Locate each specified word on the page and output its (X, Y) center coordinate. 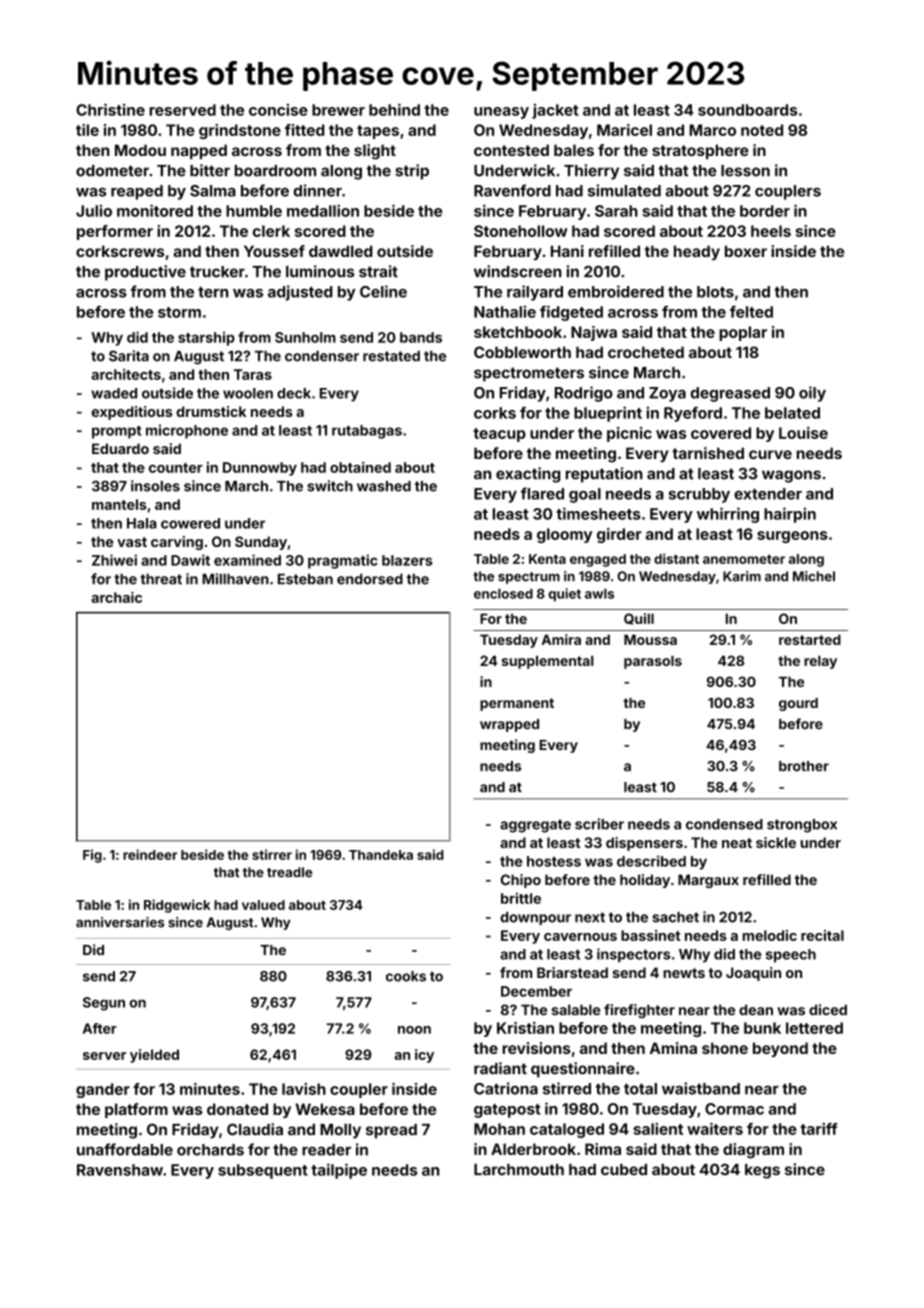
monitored (155, 210)
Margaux (708, 881)
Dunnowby (260, 469)
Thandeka (381, 855)
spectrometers (529, 374)
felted (751, 311)
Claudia (255, 1129)
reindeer (150, 854)
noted (762, 130)
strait (378, 271)
